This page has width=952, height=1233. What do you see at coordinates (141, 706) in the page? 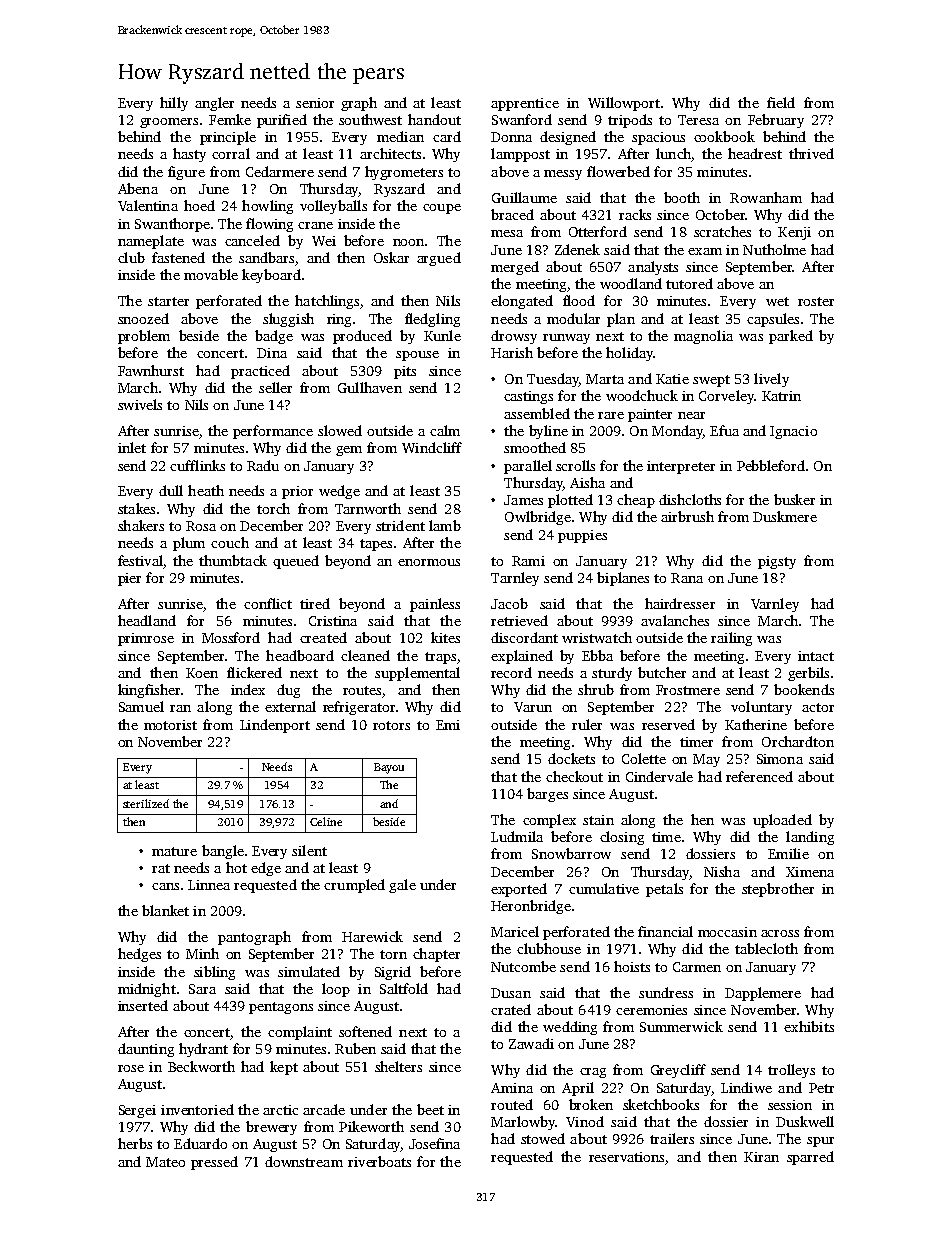
I see `Samuel` at bounding box center [141, 706].
